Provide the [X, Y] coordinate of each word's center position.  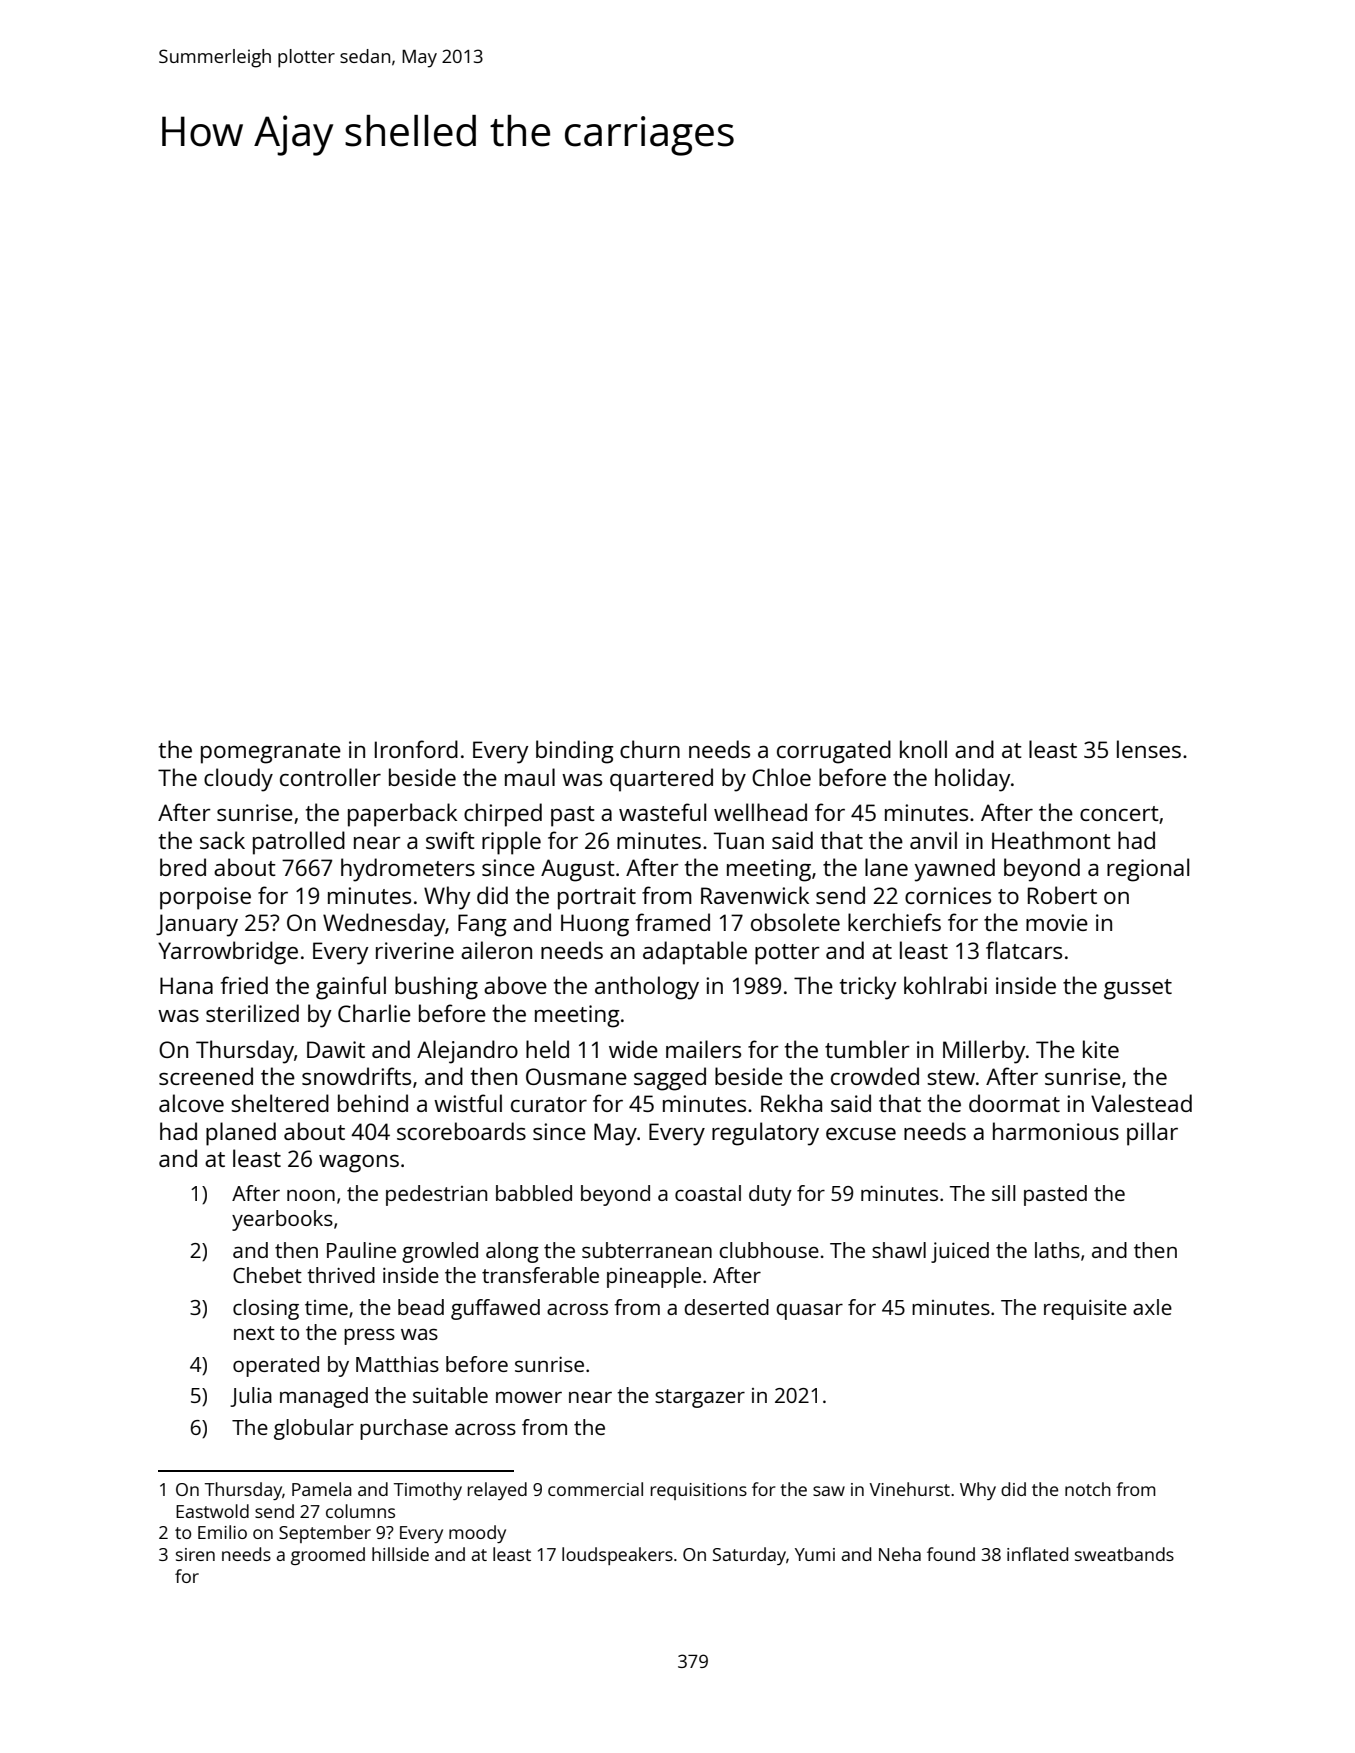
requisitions [699, 1491]
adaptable [695, 953]
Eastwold [212, 1511]
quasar [809, 1311]
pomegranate [271, 753]
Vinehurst [910, 1489]
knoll [923, 749]
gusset [1138, 989]
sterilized [252, 1013]
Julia [251, 1397]
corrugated [834, 752]
